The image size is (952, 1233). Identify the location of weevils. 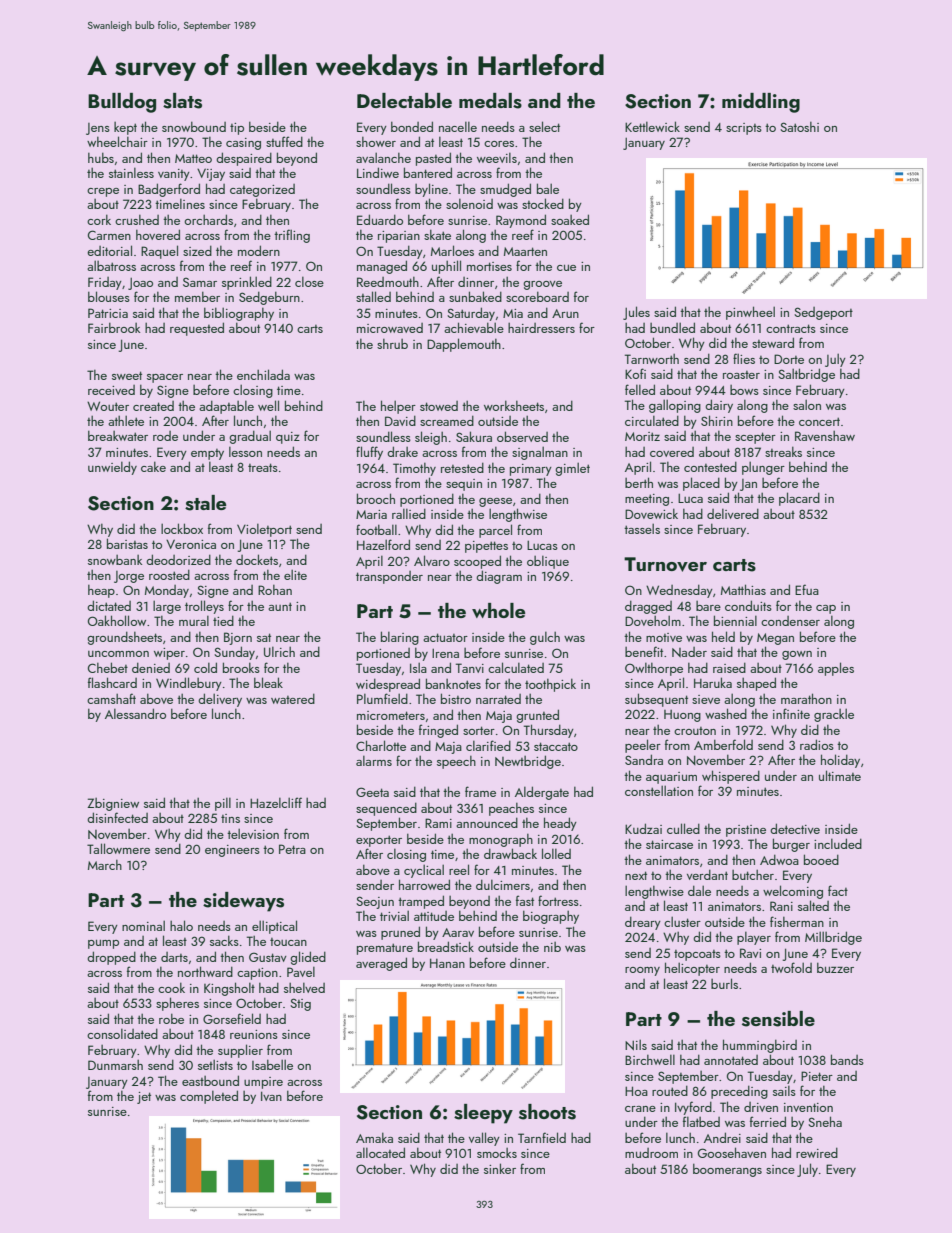
(497, 158).
